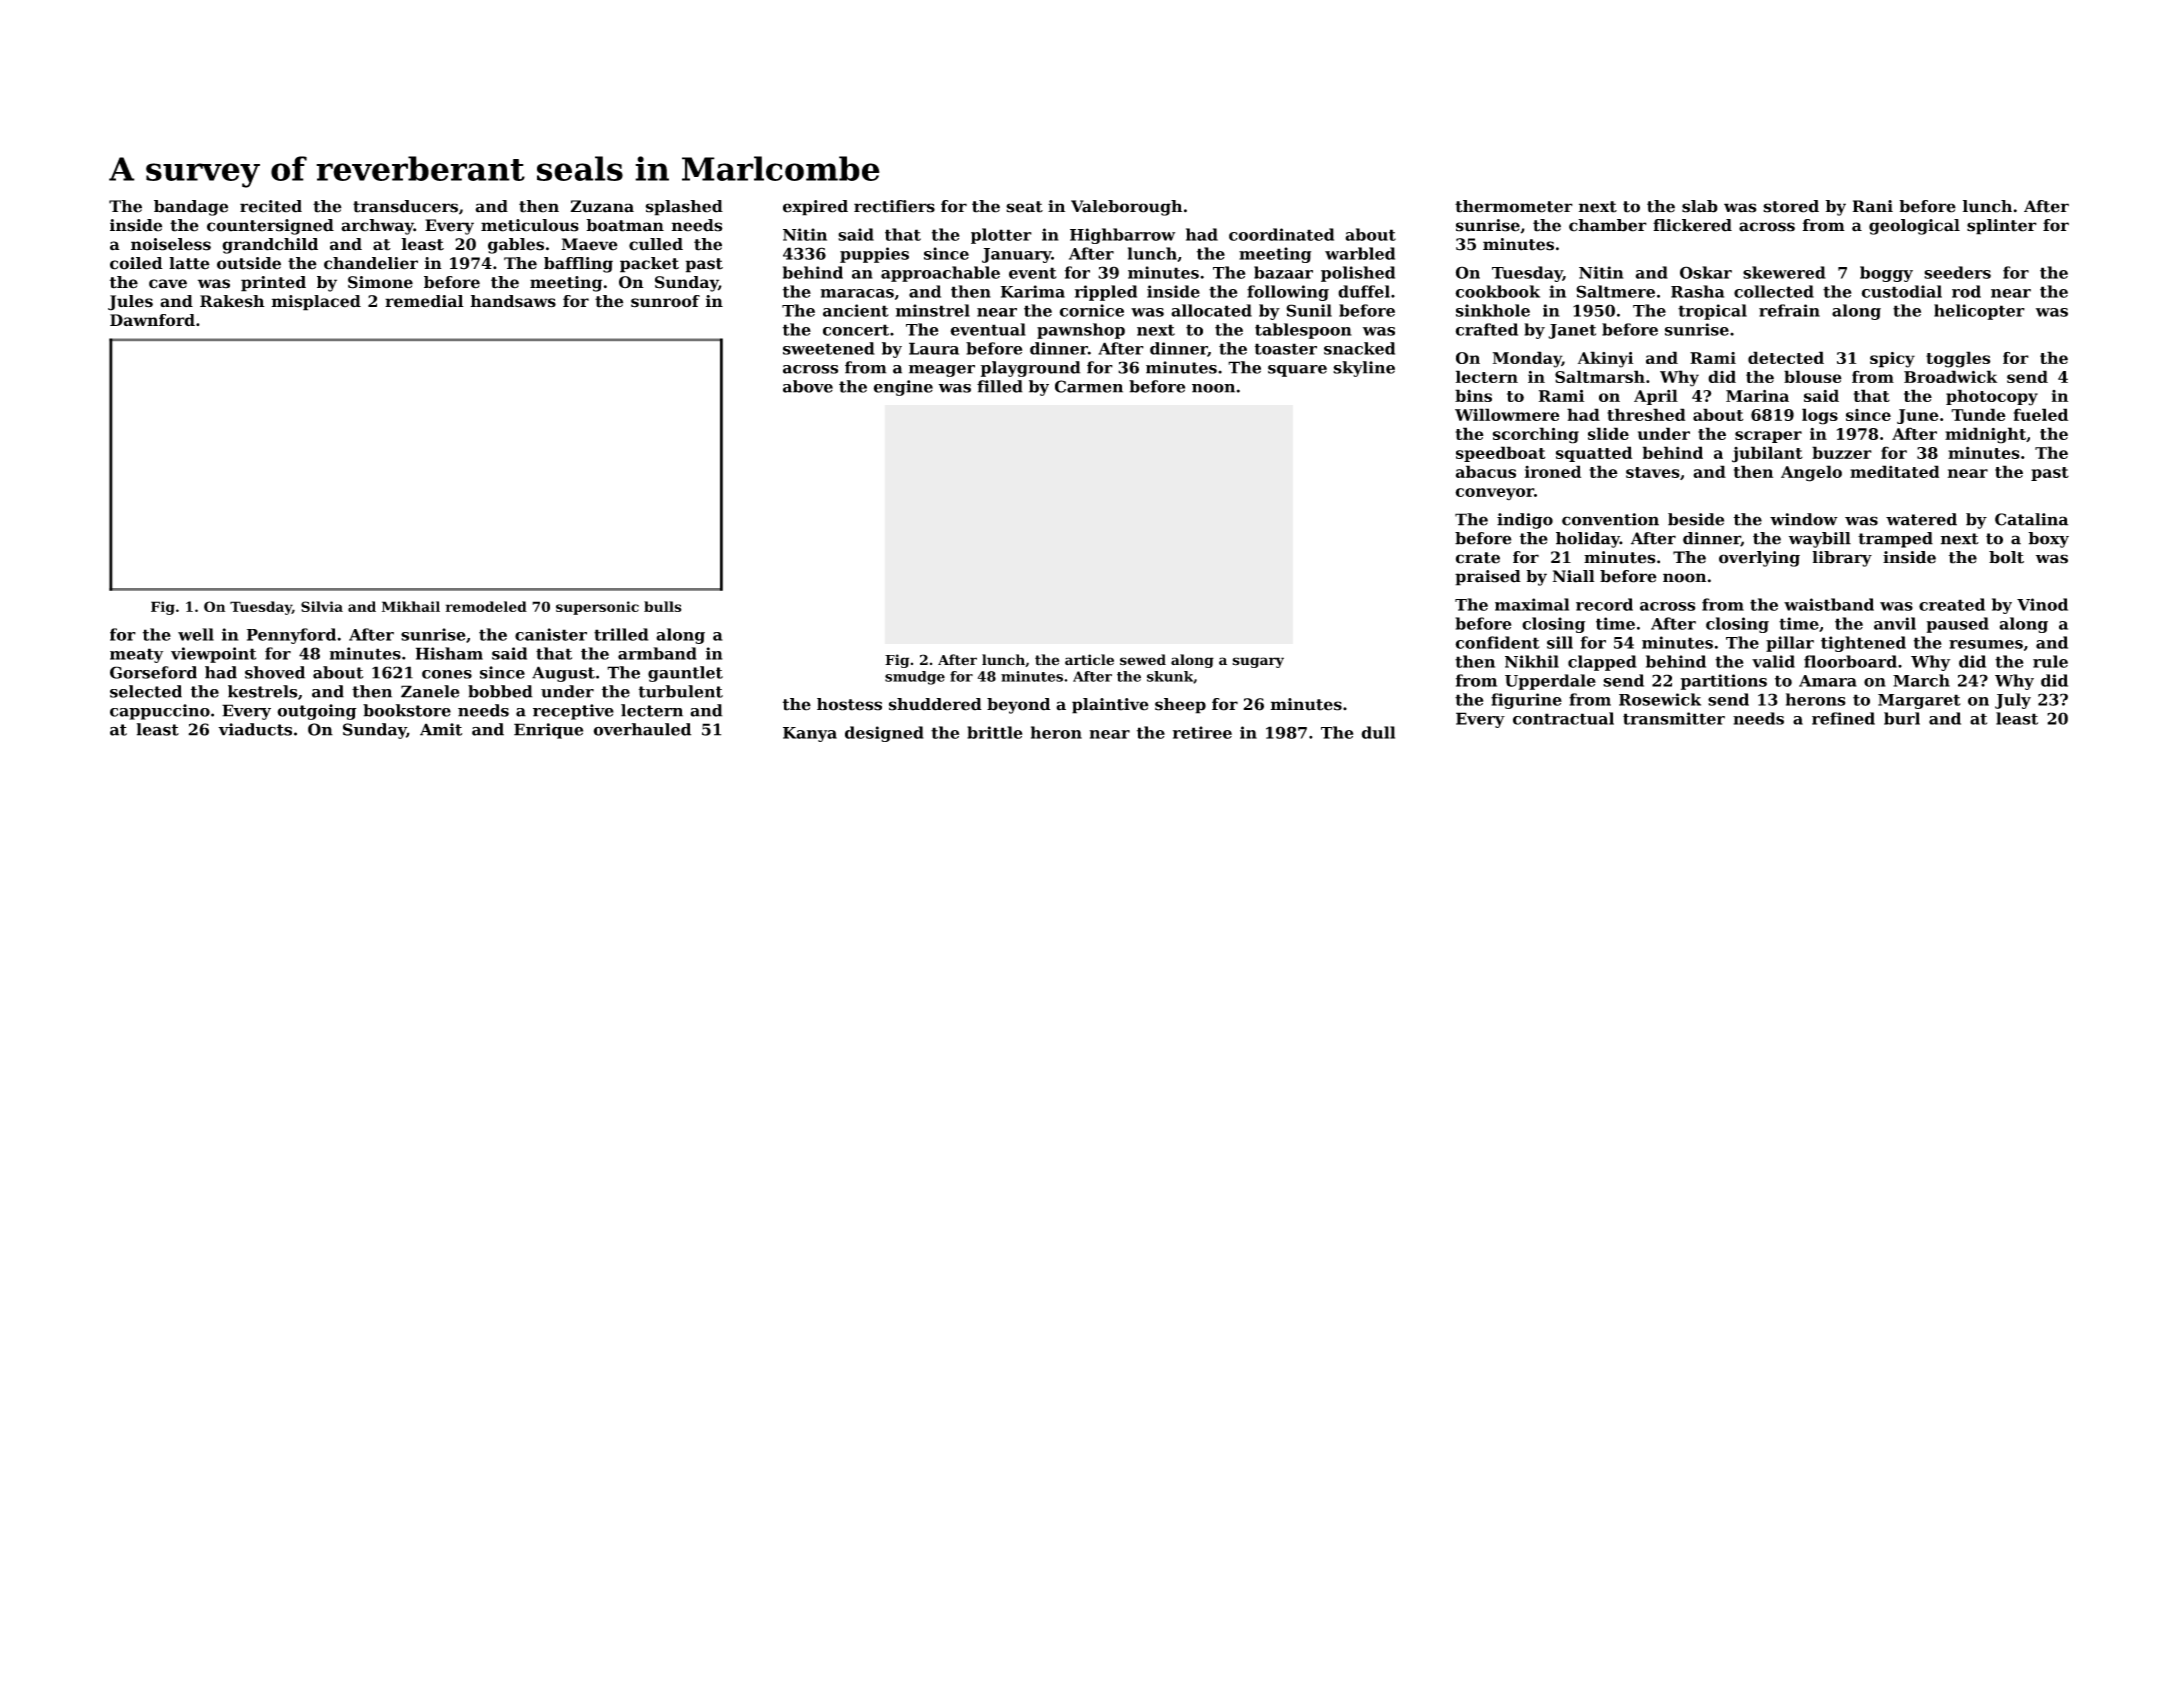  Describe the element at coordinates (903, 388) in the screenshot. I see `engine` at that location.
